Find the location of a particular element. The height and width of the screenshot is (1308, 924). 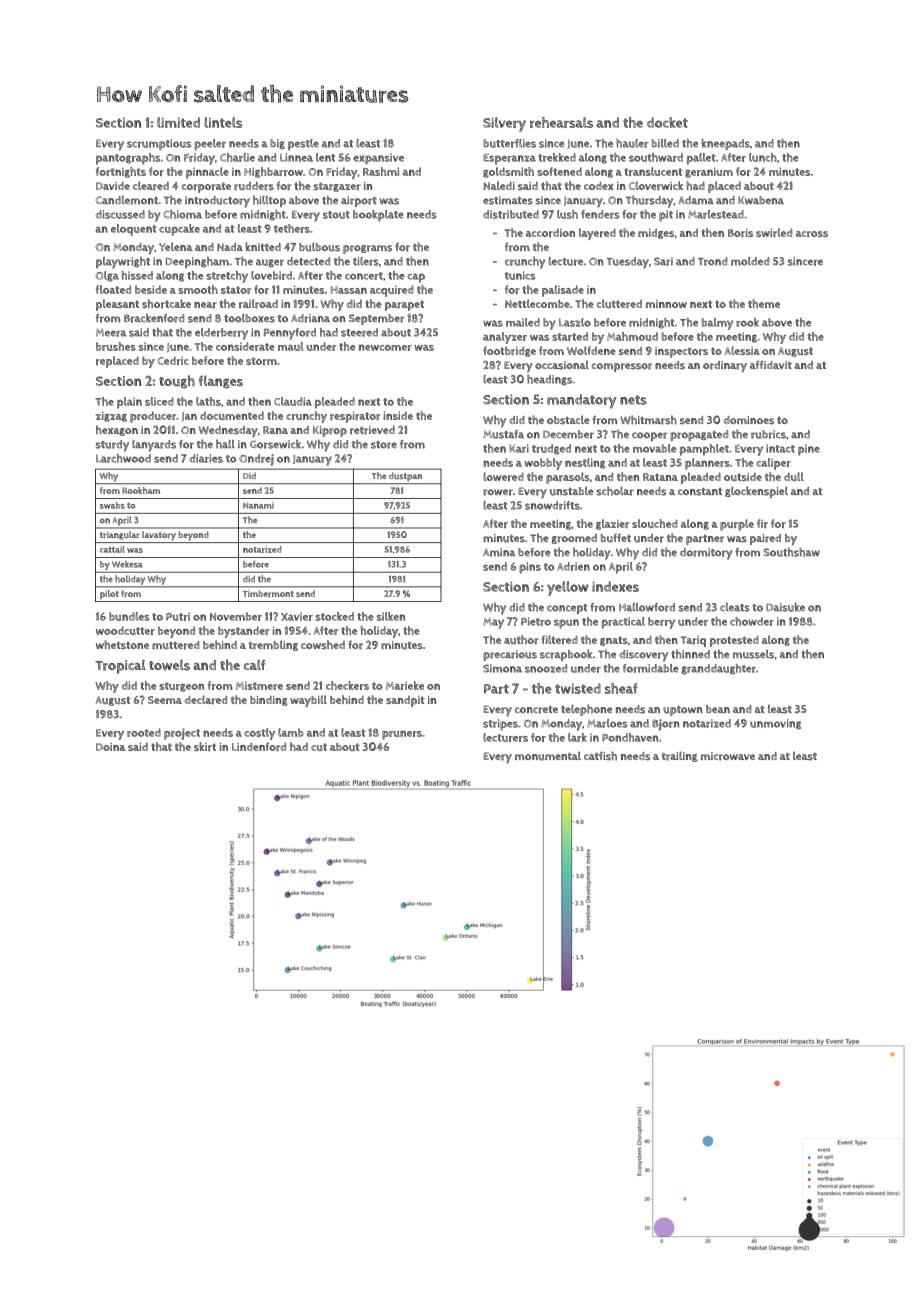

cleats is located at coordinates (735, 607).
